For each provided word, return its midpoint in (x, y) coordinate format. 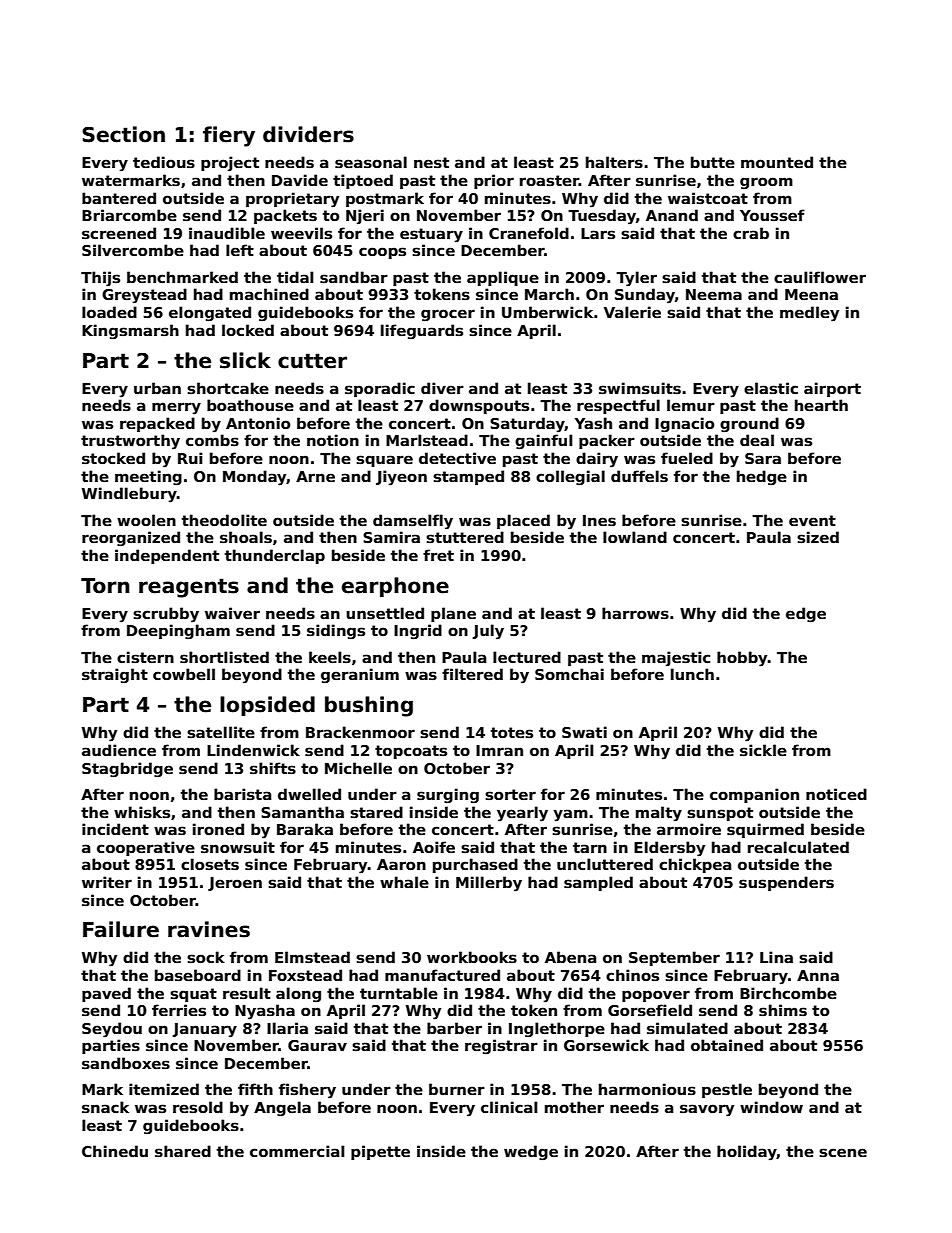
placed (523, 521)
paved (106, 994)
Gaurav (317, 1045)
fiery (229, 136)
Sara (763, 458)
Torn (105, 586)
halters (614, 162)
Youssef (772, 215)
